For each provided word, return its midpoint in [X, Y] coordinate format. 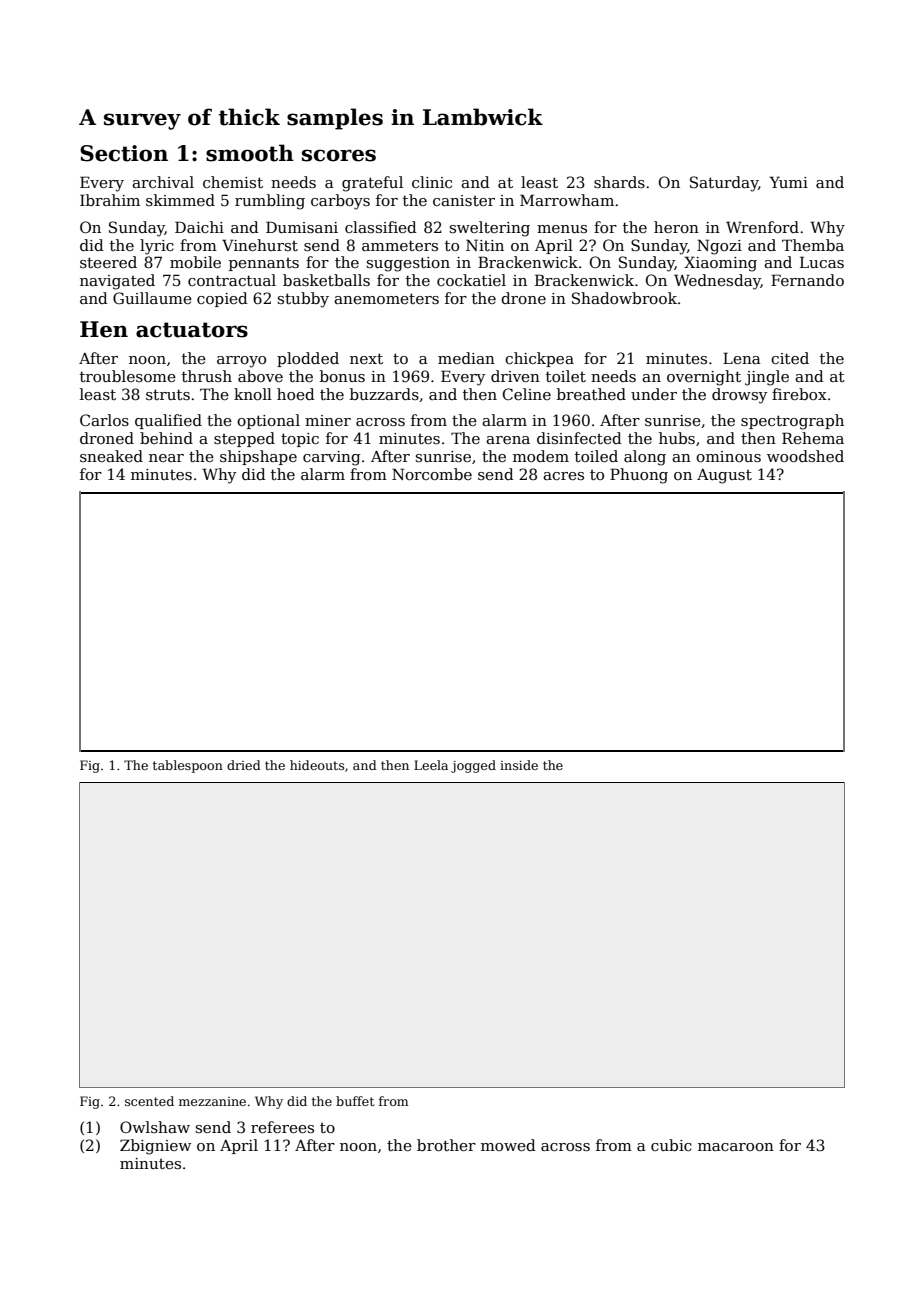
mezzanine [212, 1101]
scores [339, 155]
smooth [250, 153]
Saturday [724, 184]
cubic [671, 1145]
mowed [508, 1145]
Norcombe [432, 474]
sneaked [111, 456]
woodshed [805, 456]
